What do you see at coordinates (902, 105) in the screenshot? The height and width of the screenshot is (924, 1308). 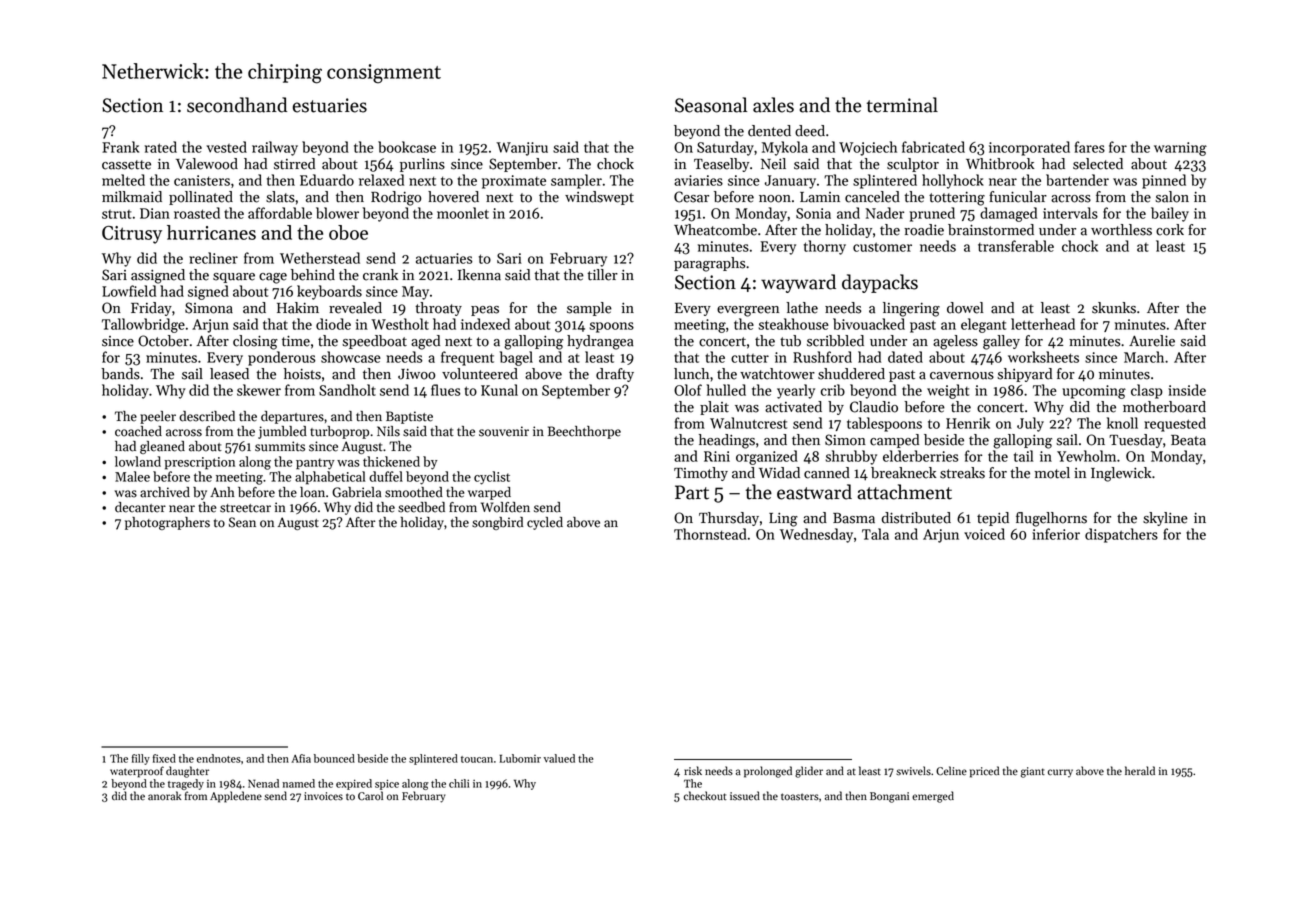 I see `terminal` at bounding box center [902, 105].
